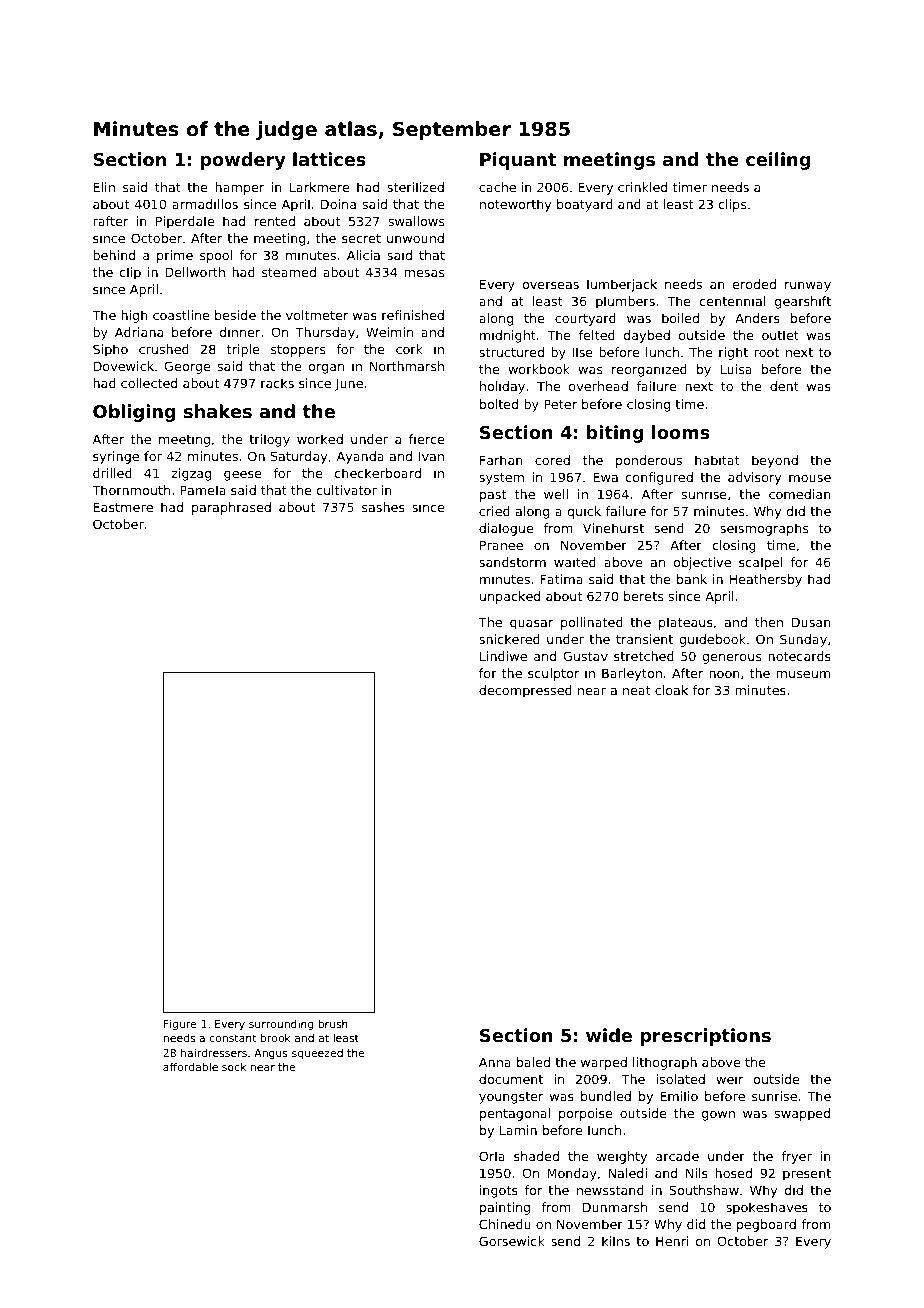 This document has height=1308, width=924. I want to click on constant, so click(233, 1038).
